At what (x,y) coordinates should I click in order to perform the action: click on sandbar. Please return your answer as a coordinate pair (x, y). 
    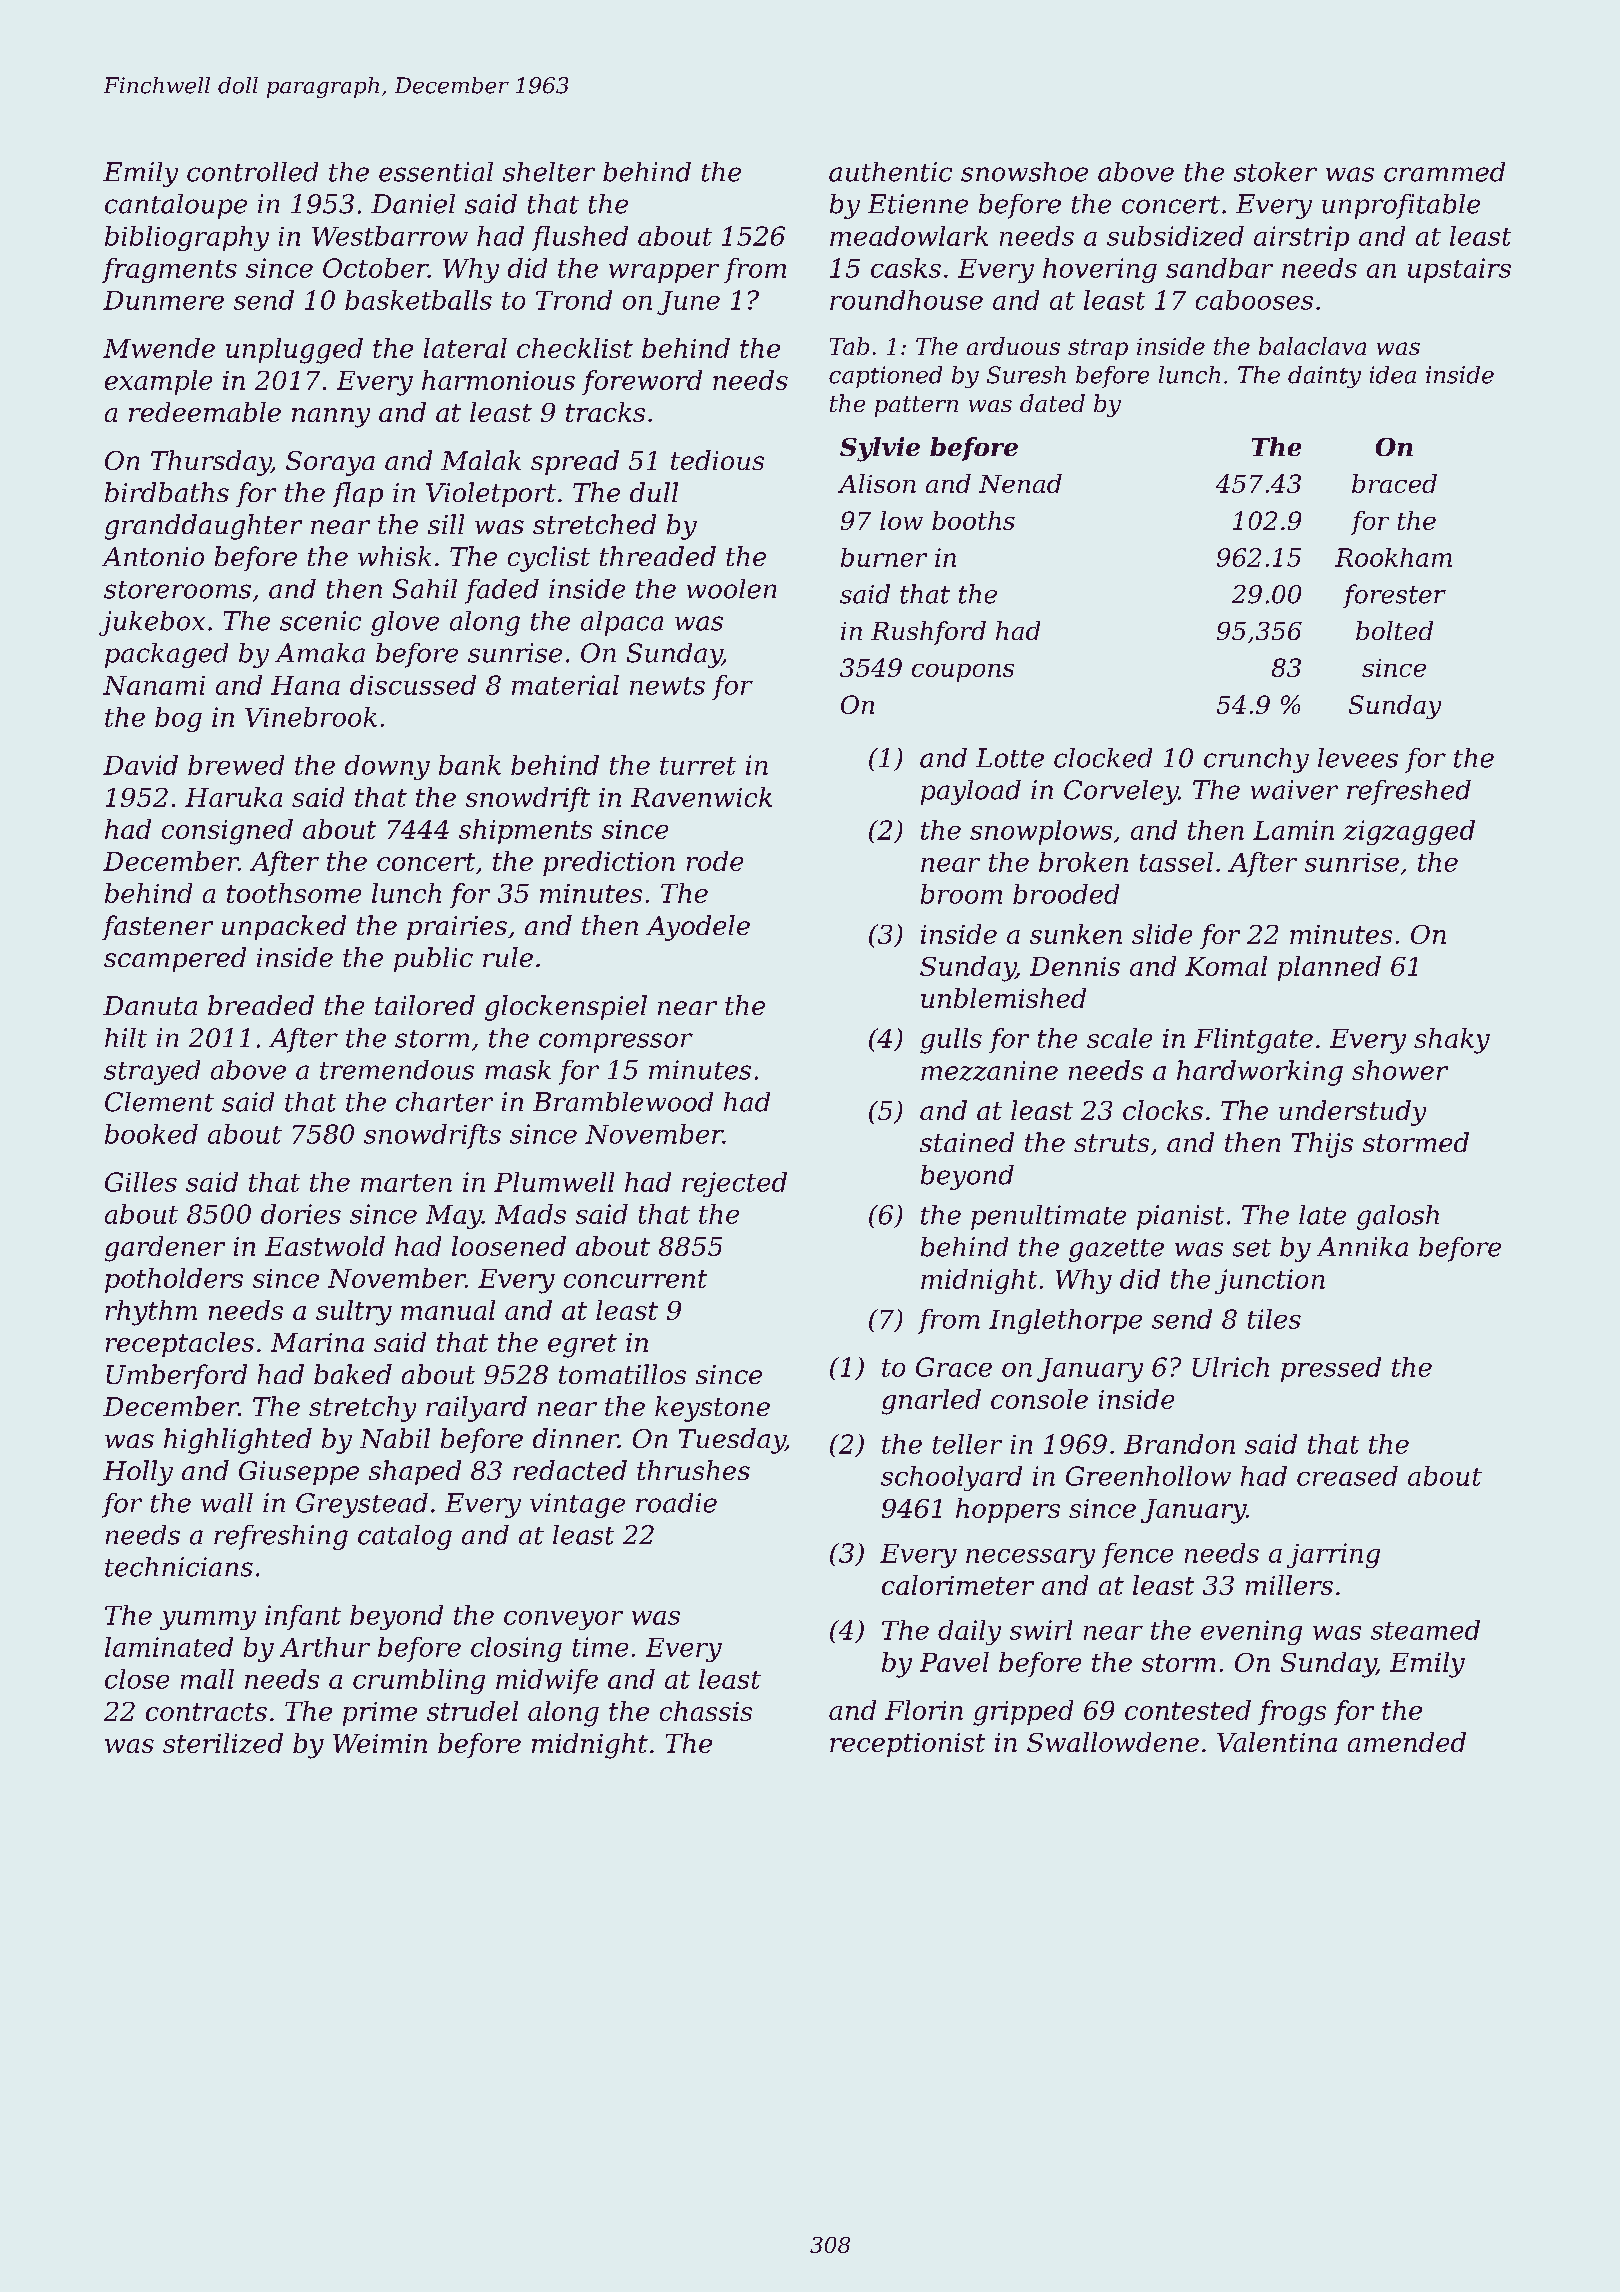
    Looking at the image, I should click on (1219, 268).
